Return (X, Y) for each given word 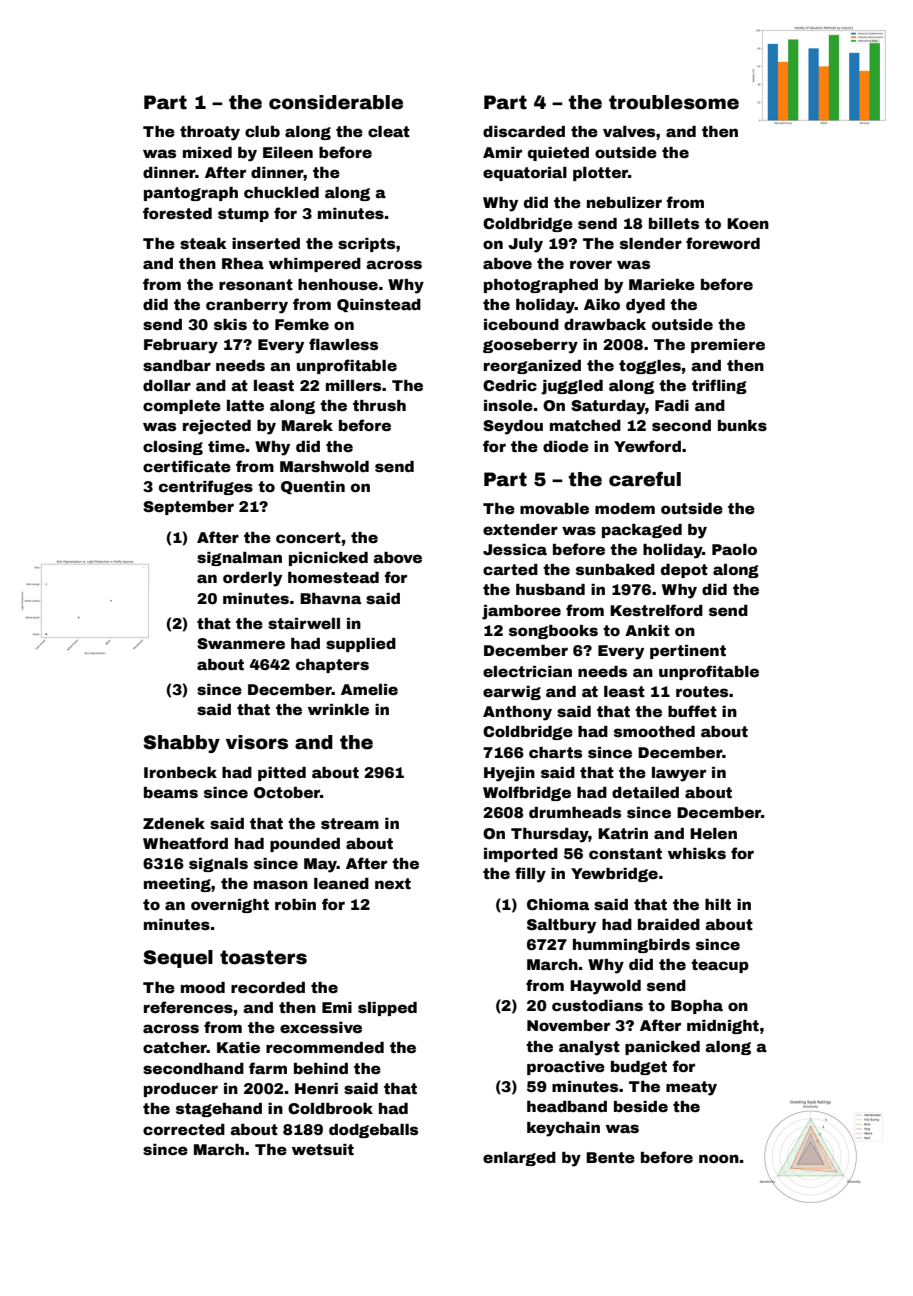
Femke (302, 324)
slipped (387, 1009)
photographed (541, 286)
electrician (527, 671)
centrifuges (206, 487)
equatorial (525, 174)
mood (203, 987)
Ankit (647, 630)
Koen (748, 223)
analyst (589, 1048)
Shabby (182, 744)
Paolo (734, 549)
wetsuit (323, 1149)
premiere (728, 346)
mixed (207, 152)
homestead (333, 577)
